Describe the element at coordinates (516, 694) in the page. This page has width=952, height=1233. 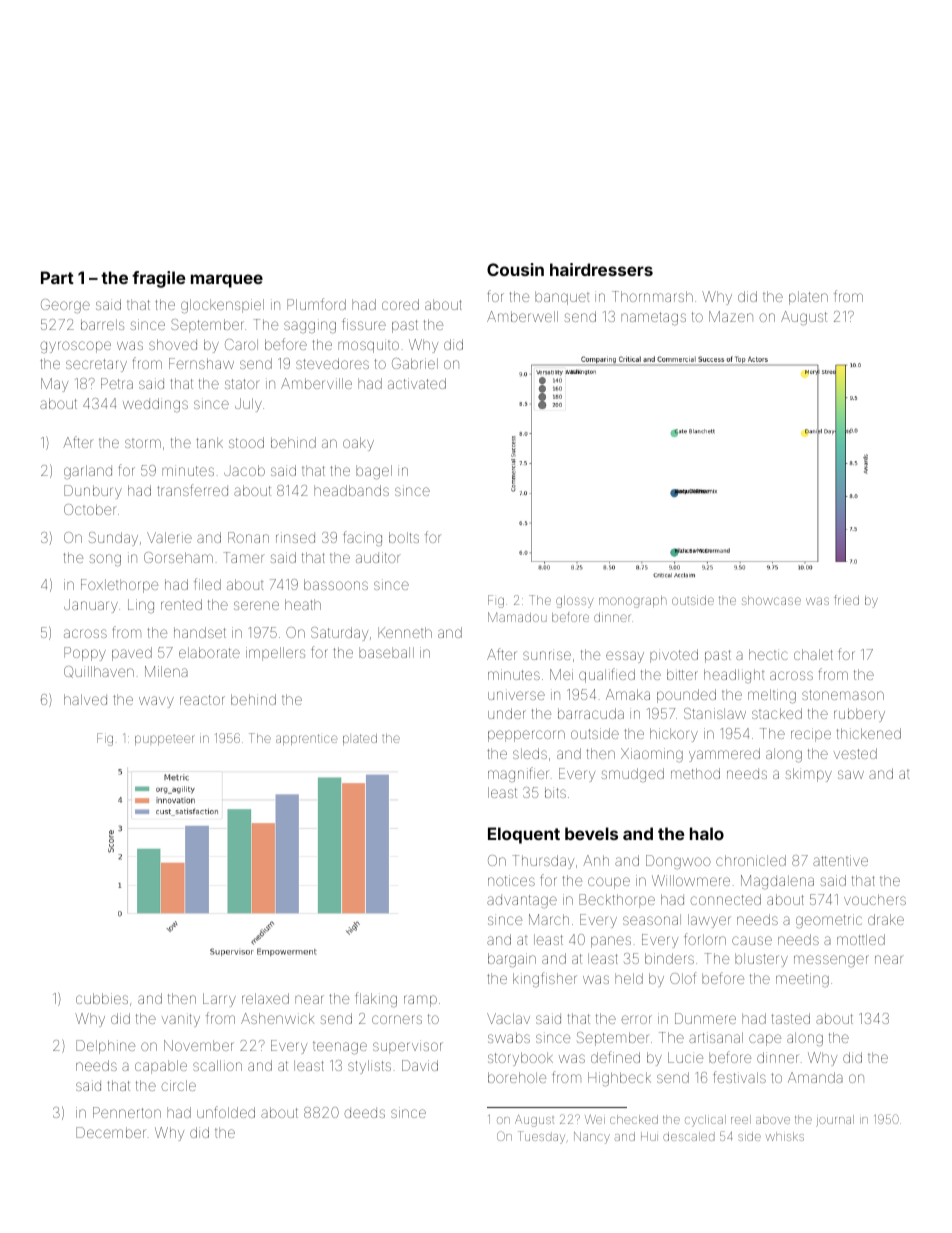
I see `universe` at that location.
